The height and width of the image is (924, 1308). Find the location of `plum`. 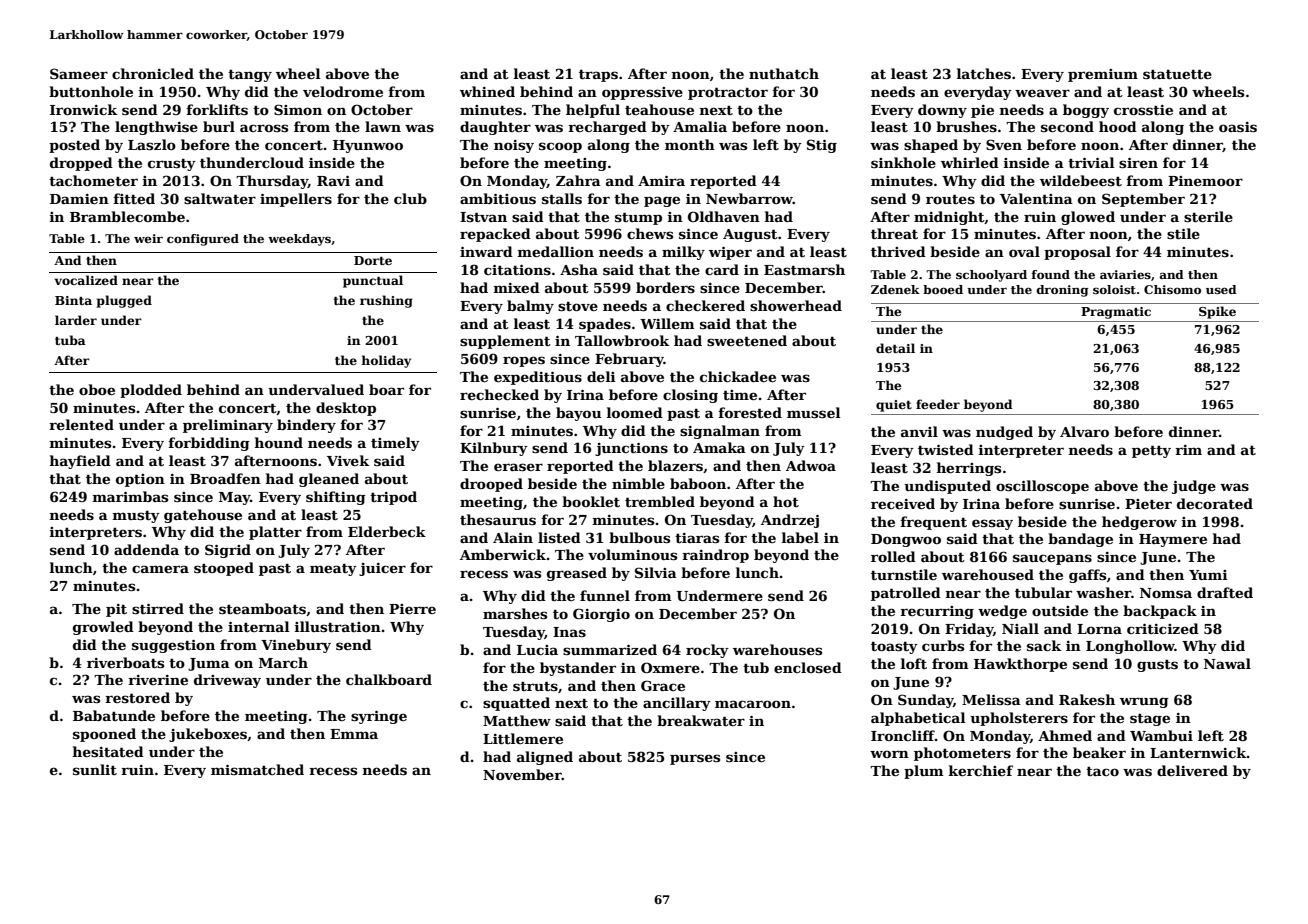

plum is located at coordinates (924, 772).
